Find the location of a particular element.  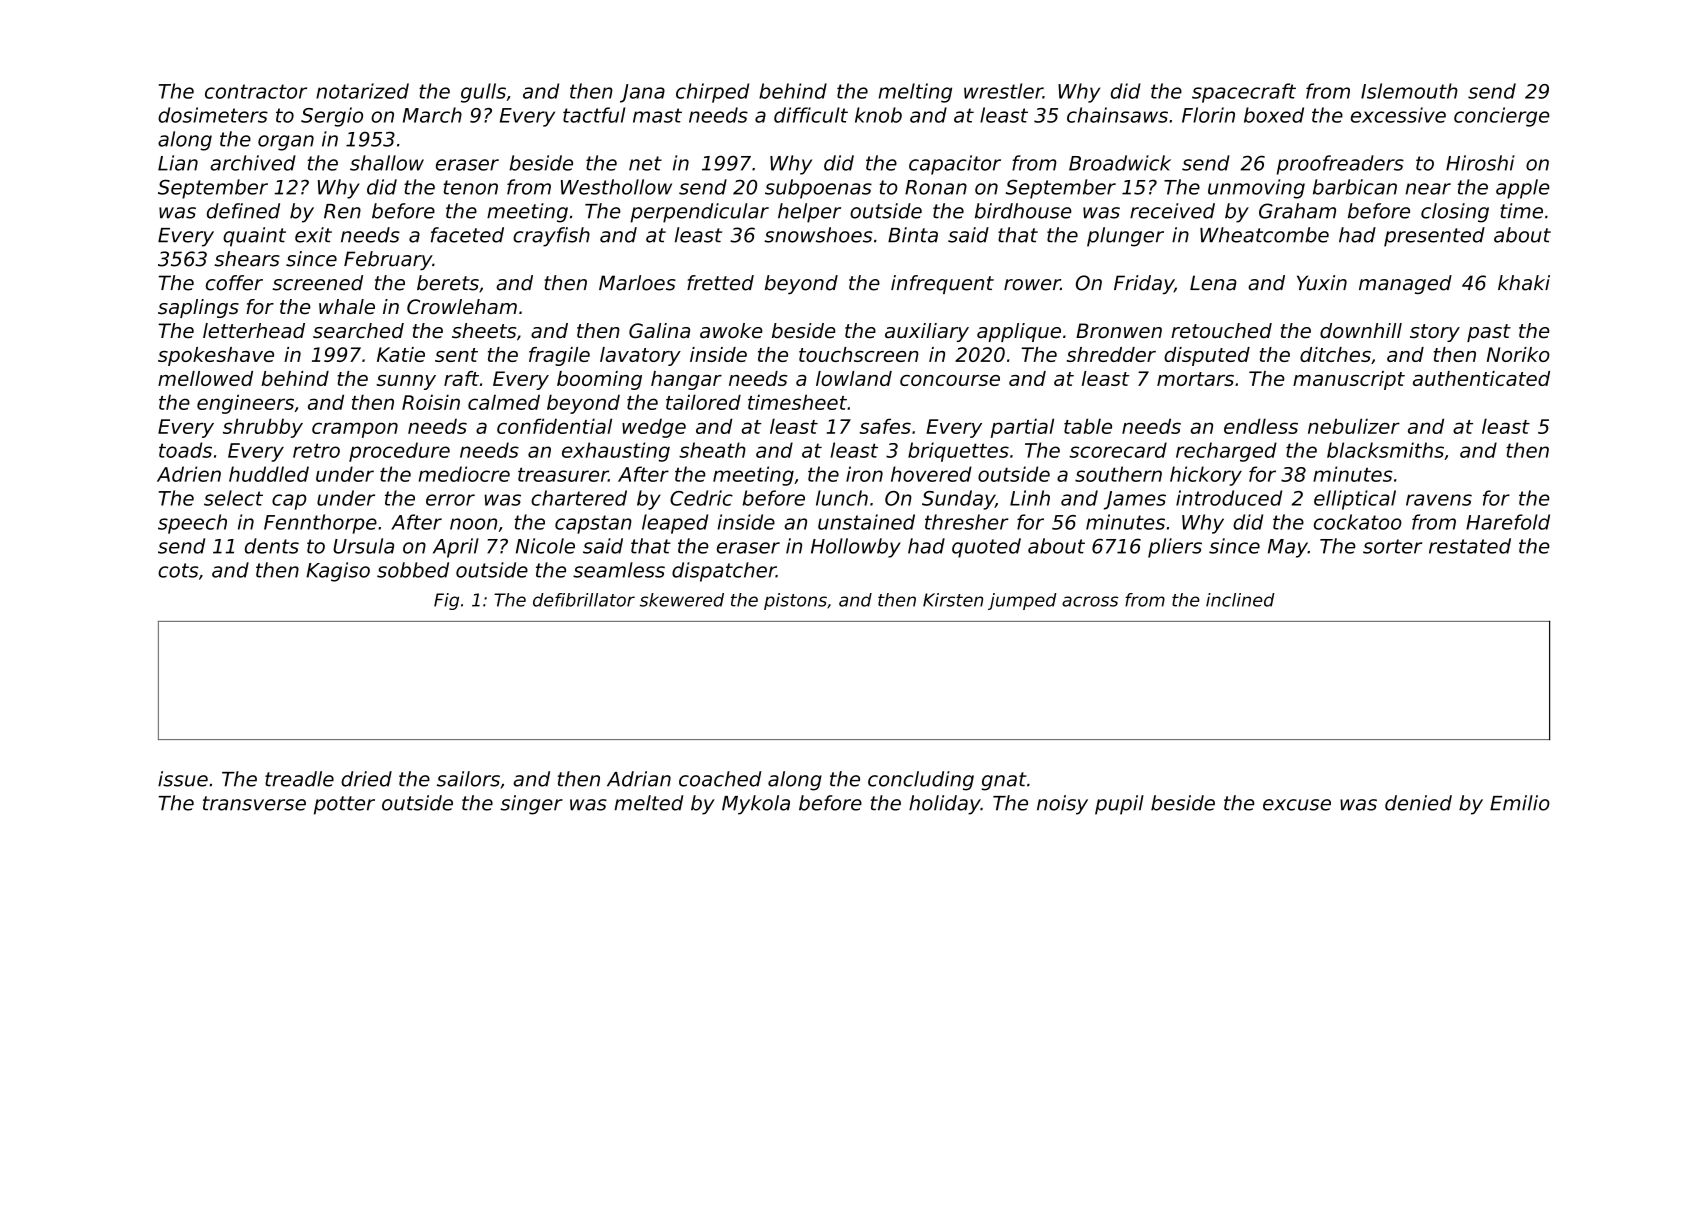

spokeshave is located at coordinates (216, 356).
